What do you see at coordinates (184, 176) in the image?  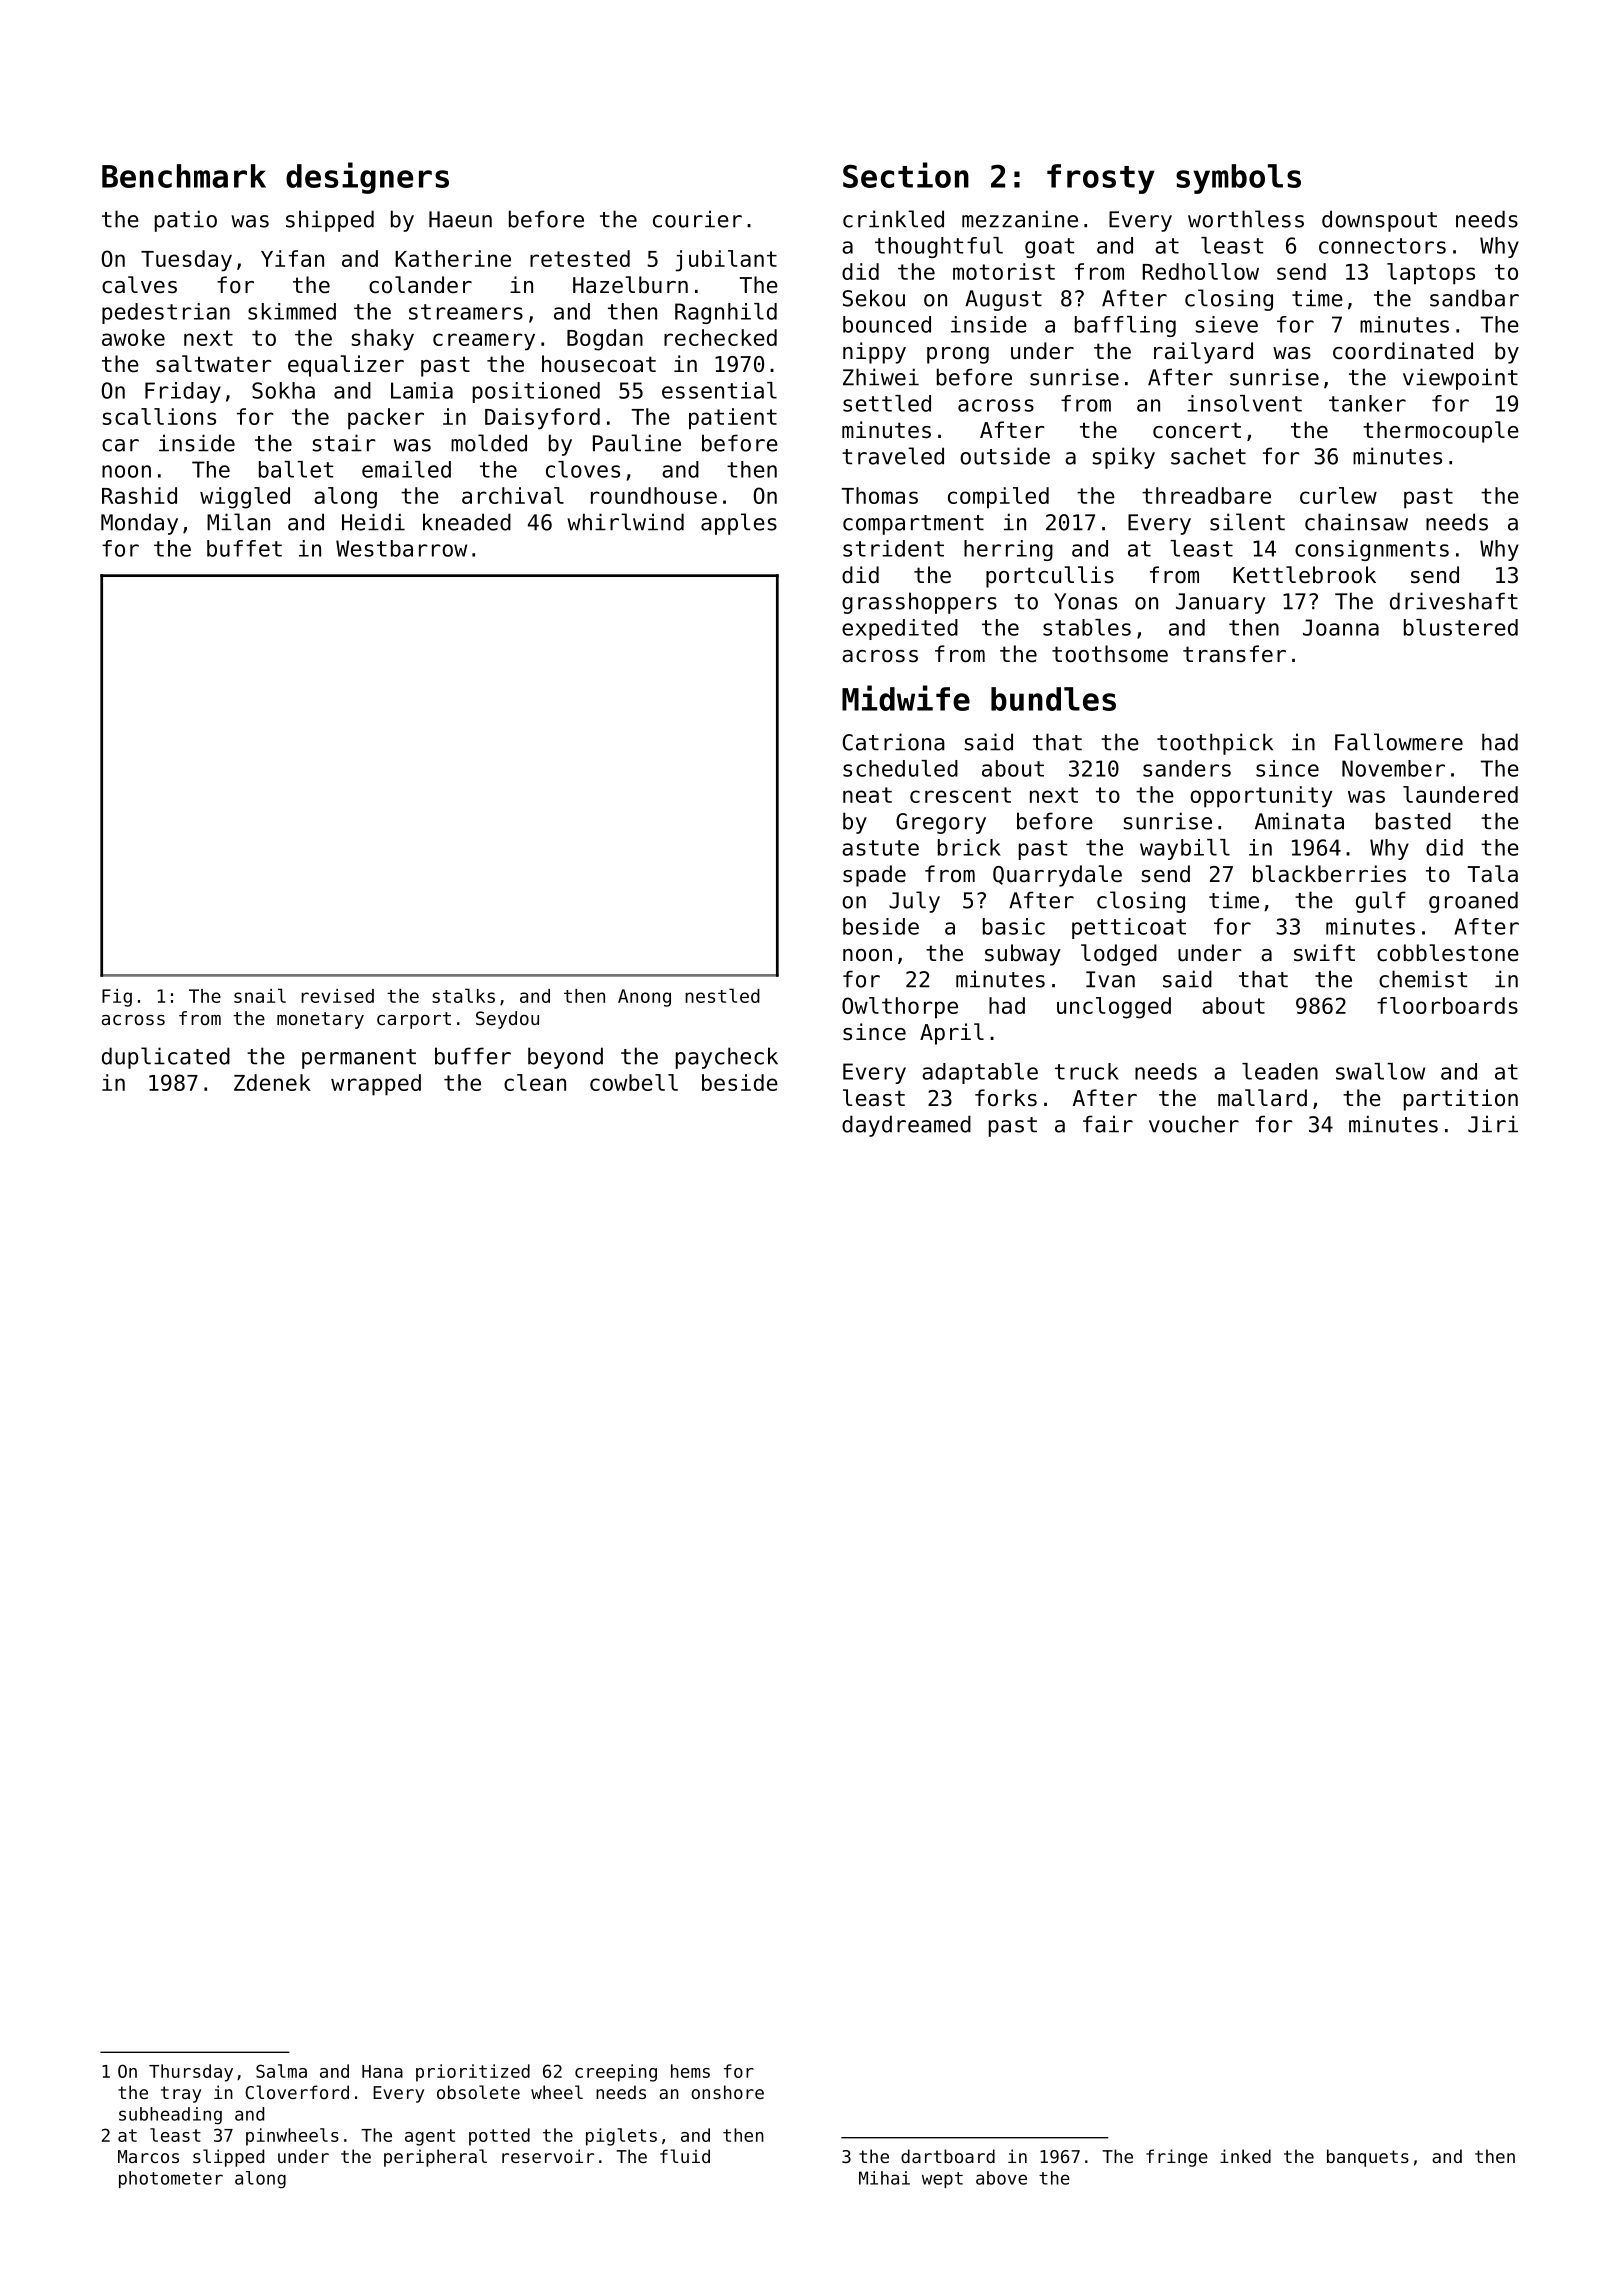 I see `Benchmark` at bounding box center [184, 176].
